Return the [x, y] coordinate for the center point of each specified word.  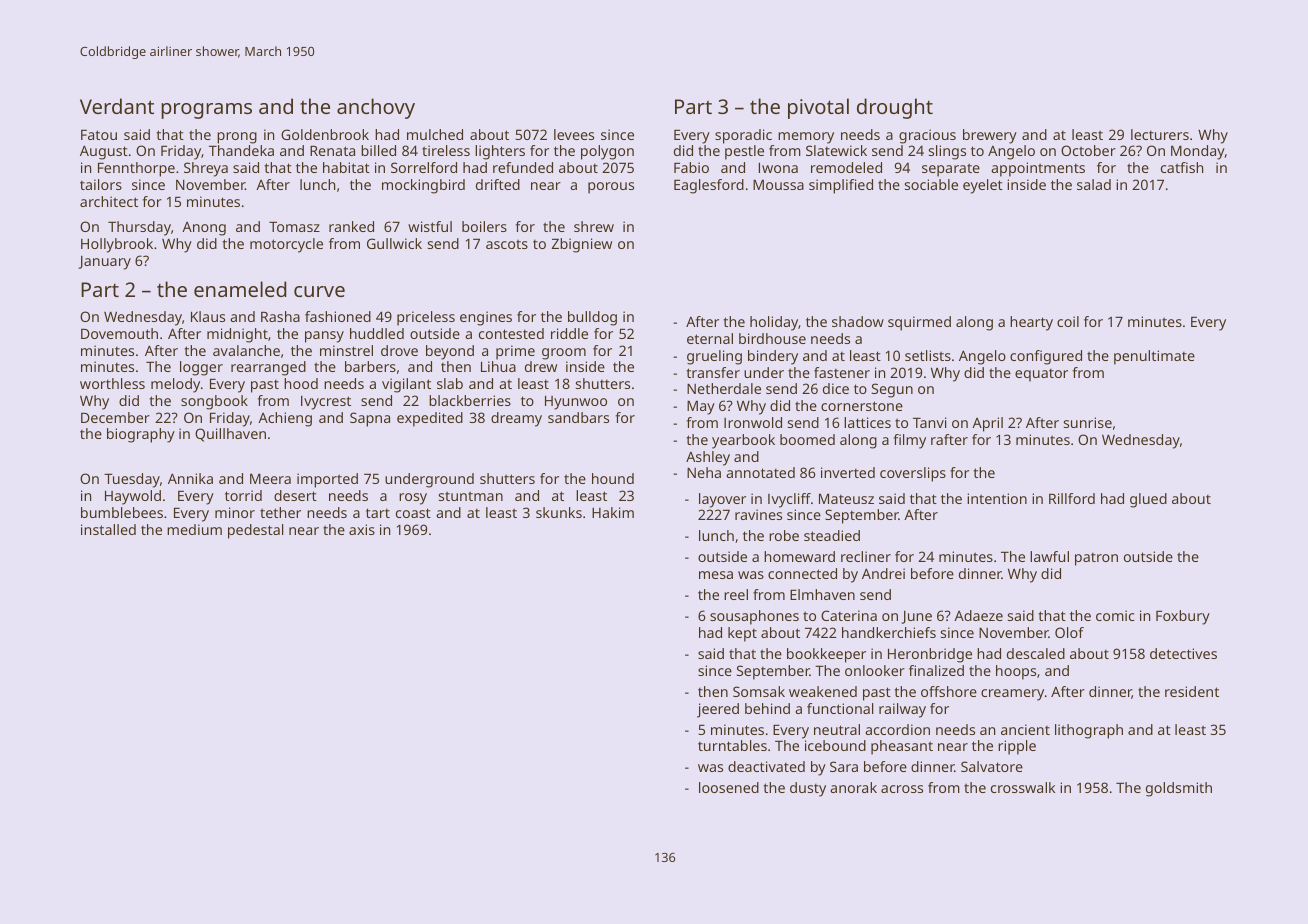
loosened [729, 787]
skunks [559, 512]
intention [997, 498]
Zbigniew [582, 245]
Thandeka [241, 150]
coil [1068, 321]
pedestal [255, 531]
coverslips [913, 474]
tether [280, 512]
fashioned [338, 316]
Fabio [691, 167]
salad [1094, 184]
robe [784, 535]
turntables [732, 745]
